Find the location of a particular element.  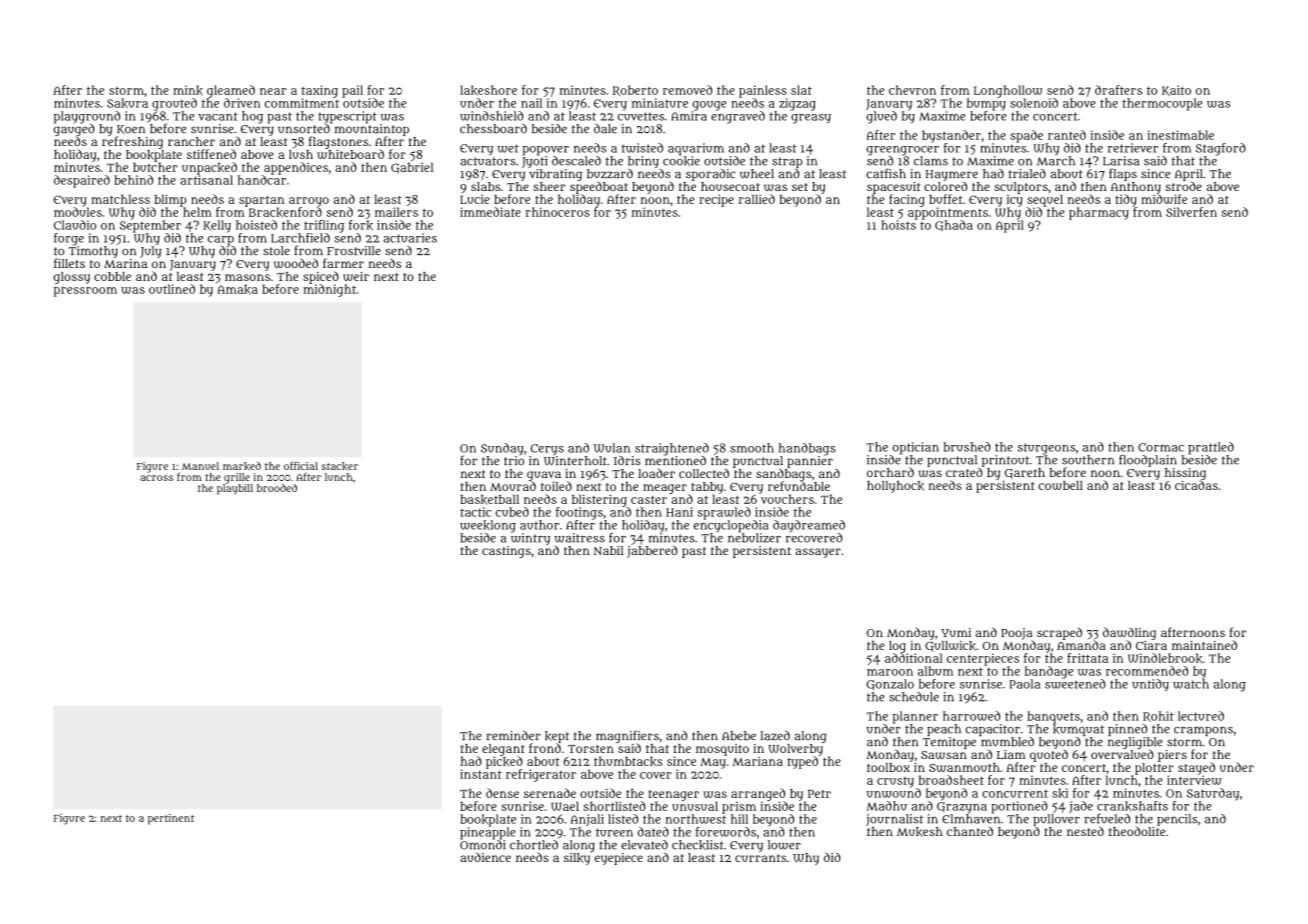

Ghada is located at coordinates (954, 225).
